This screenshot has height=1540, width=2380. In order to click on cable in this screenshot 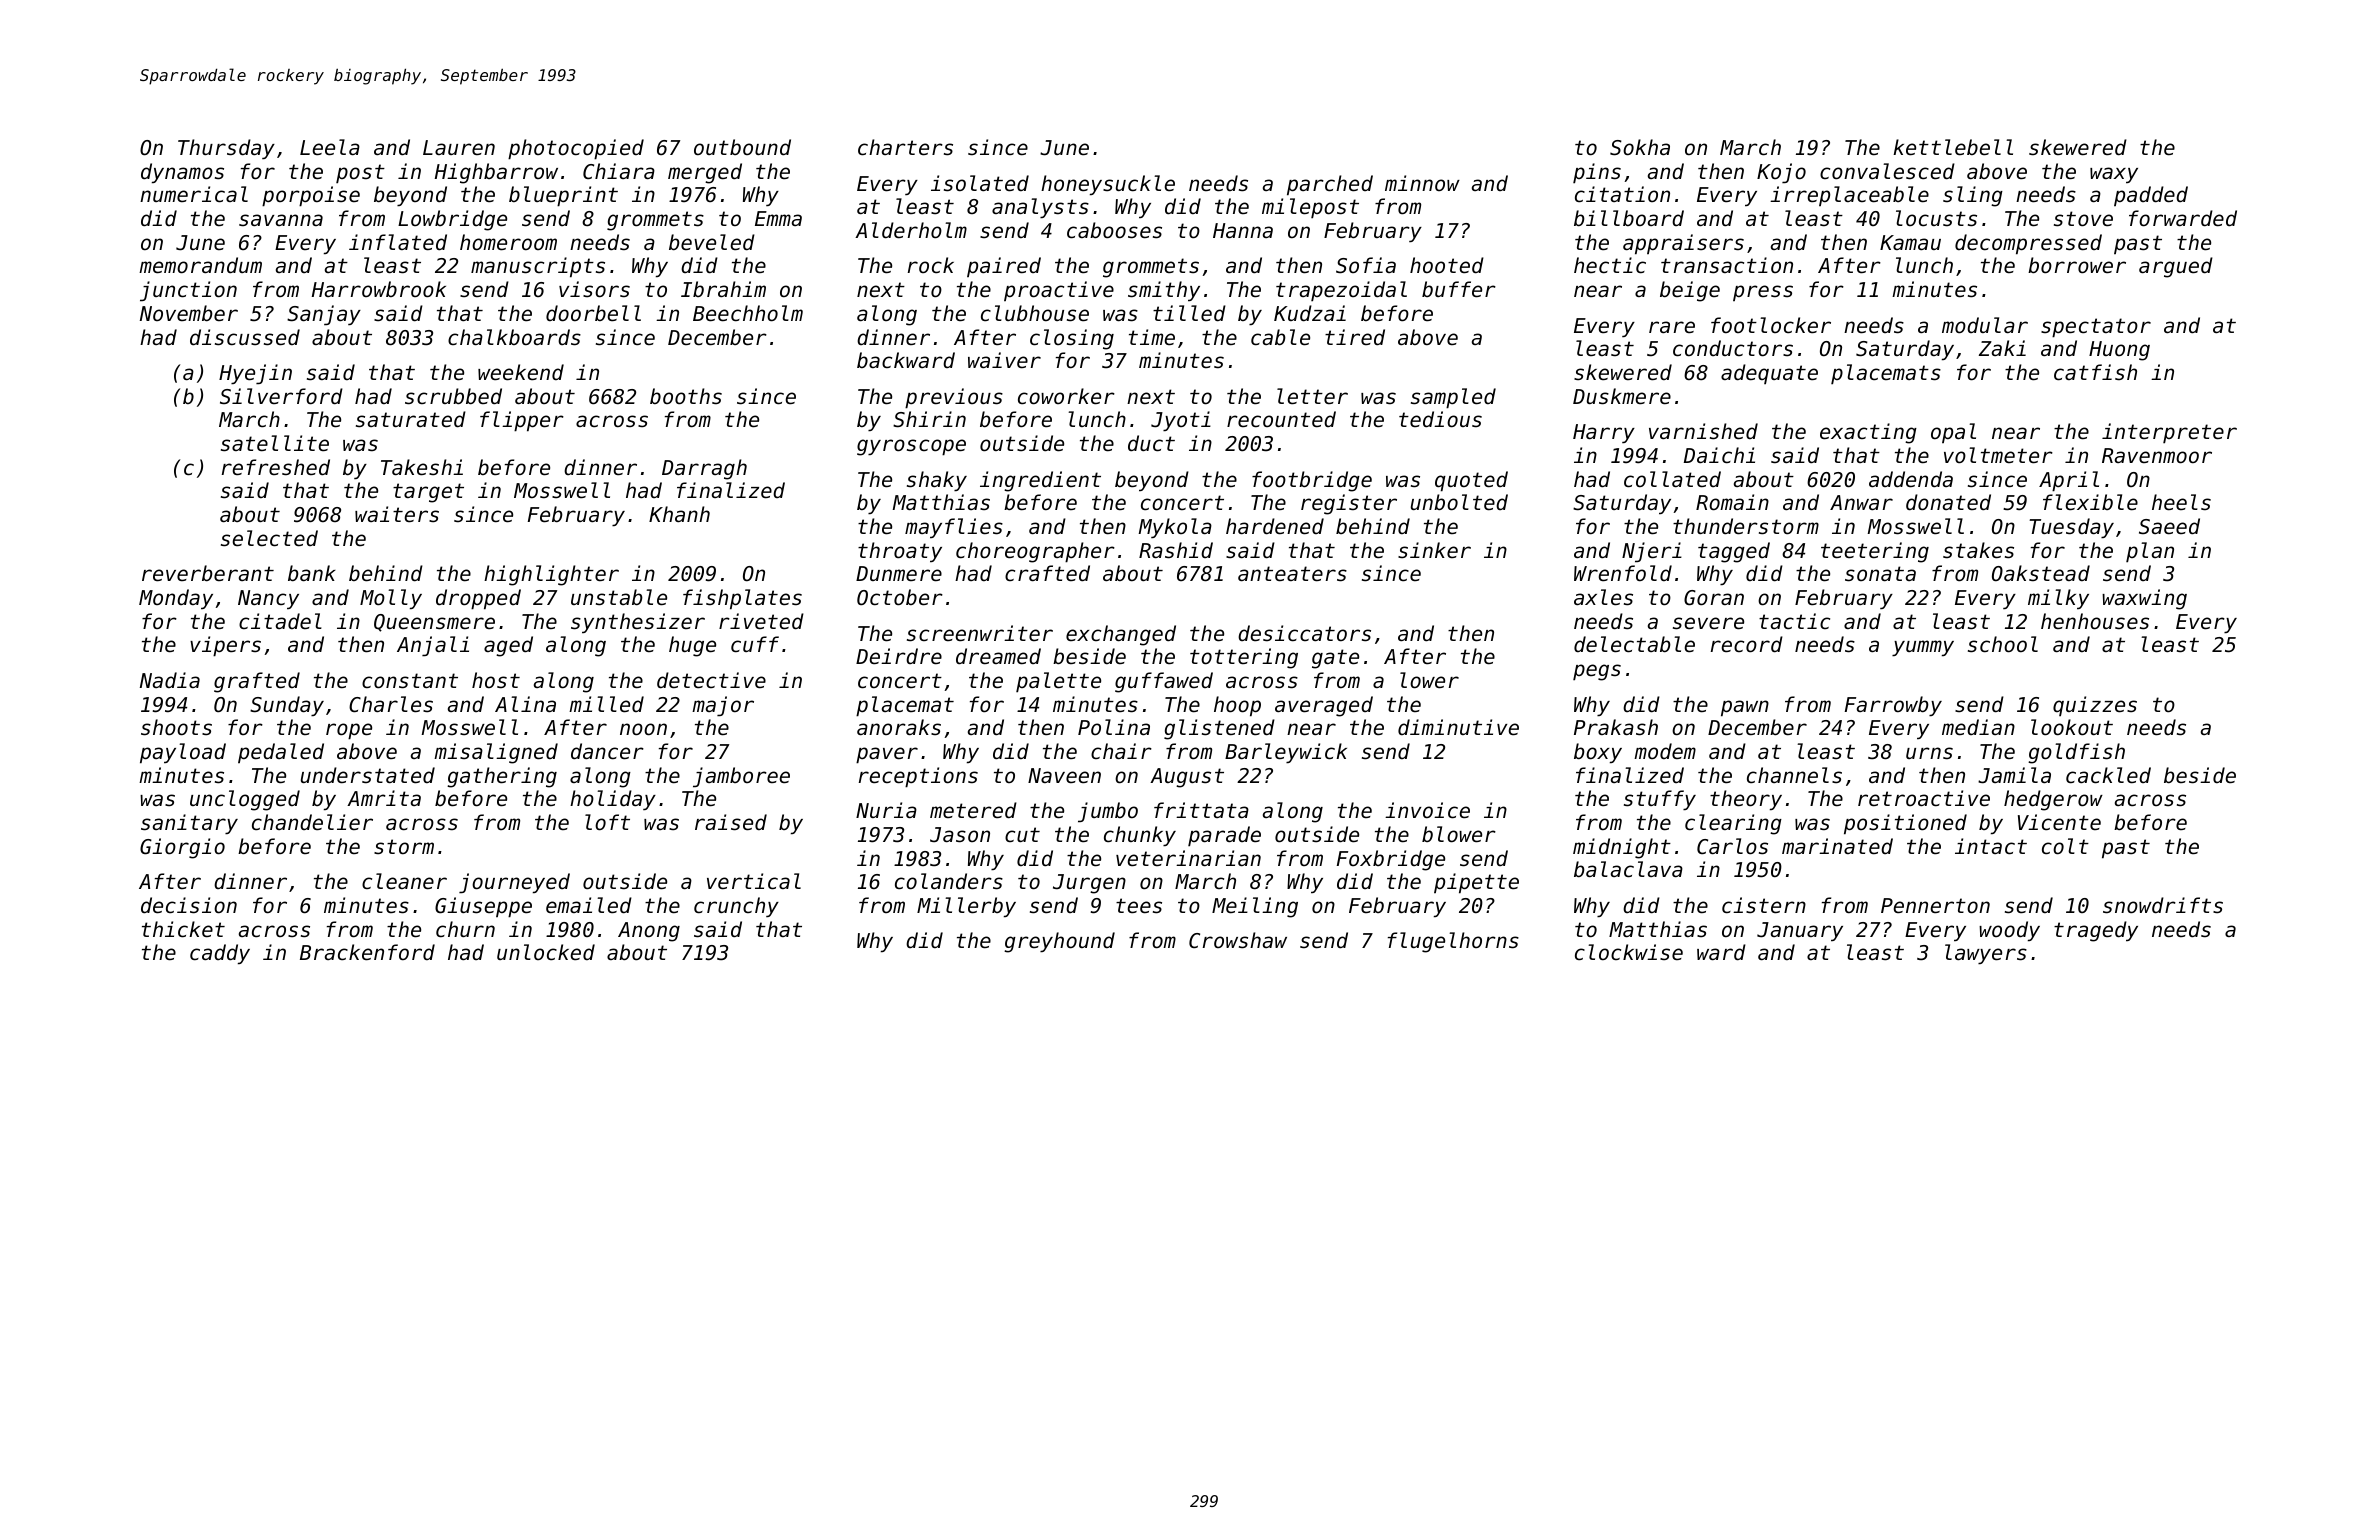, I will do `click(1280, 337)`.
